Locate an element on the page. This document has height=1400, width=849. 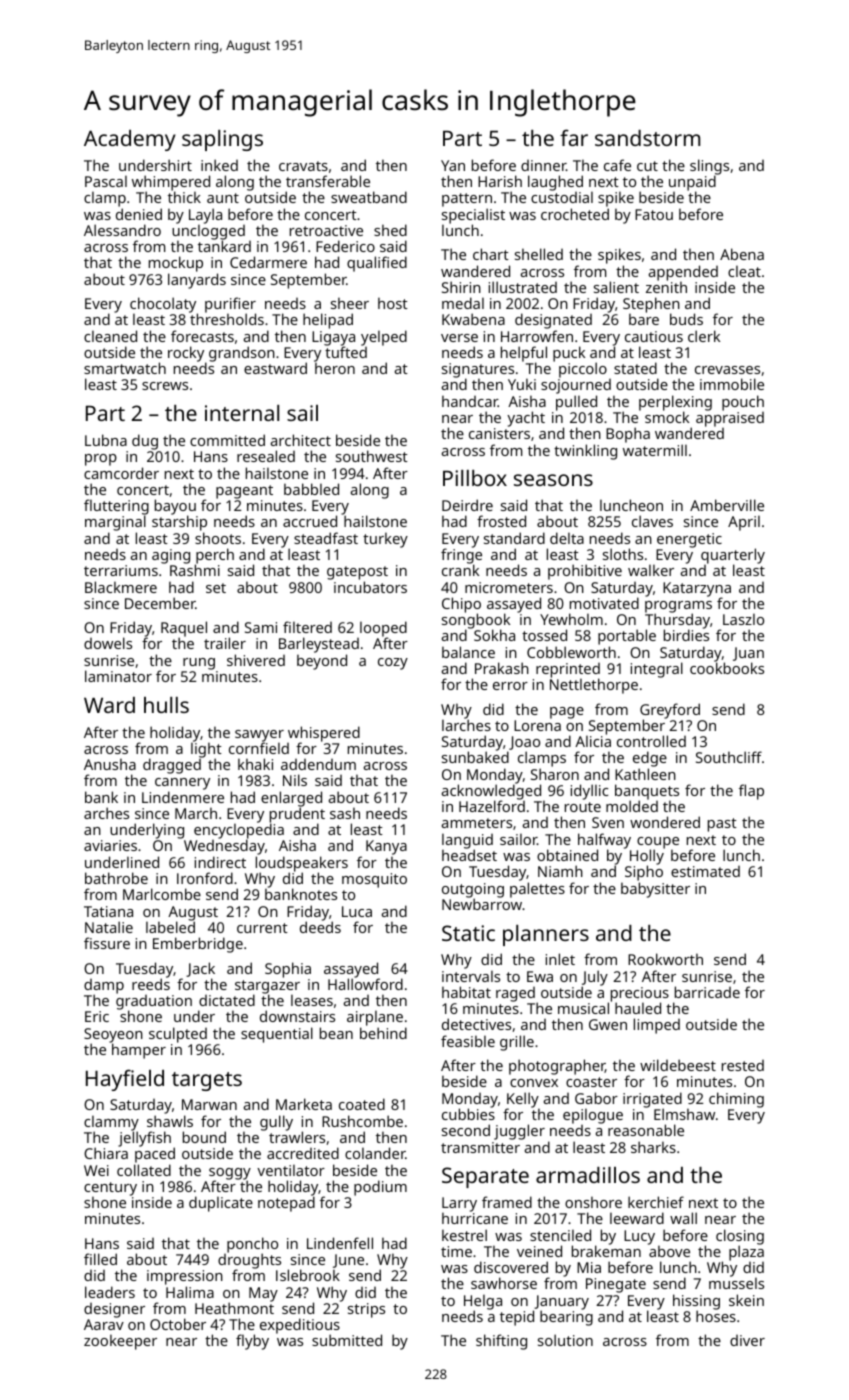
Alessandro is located at coordinates (122, 230).
